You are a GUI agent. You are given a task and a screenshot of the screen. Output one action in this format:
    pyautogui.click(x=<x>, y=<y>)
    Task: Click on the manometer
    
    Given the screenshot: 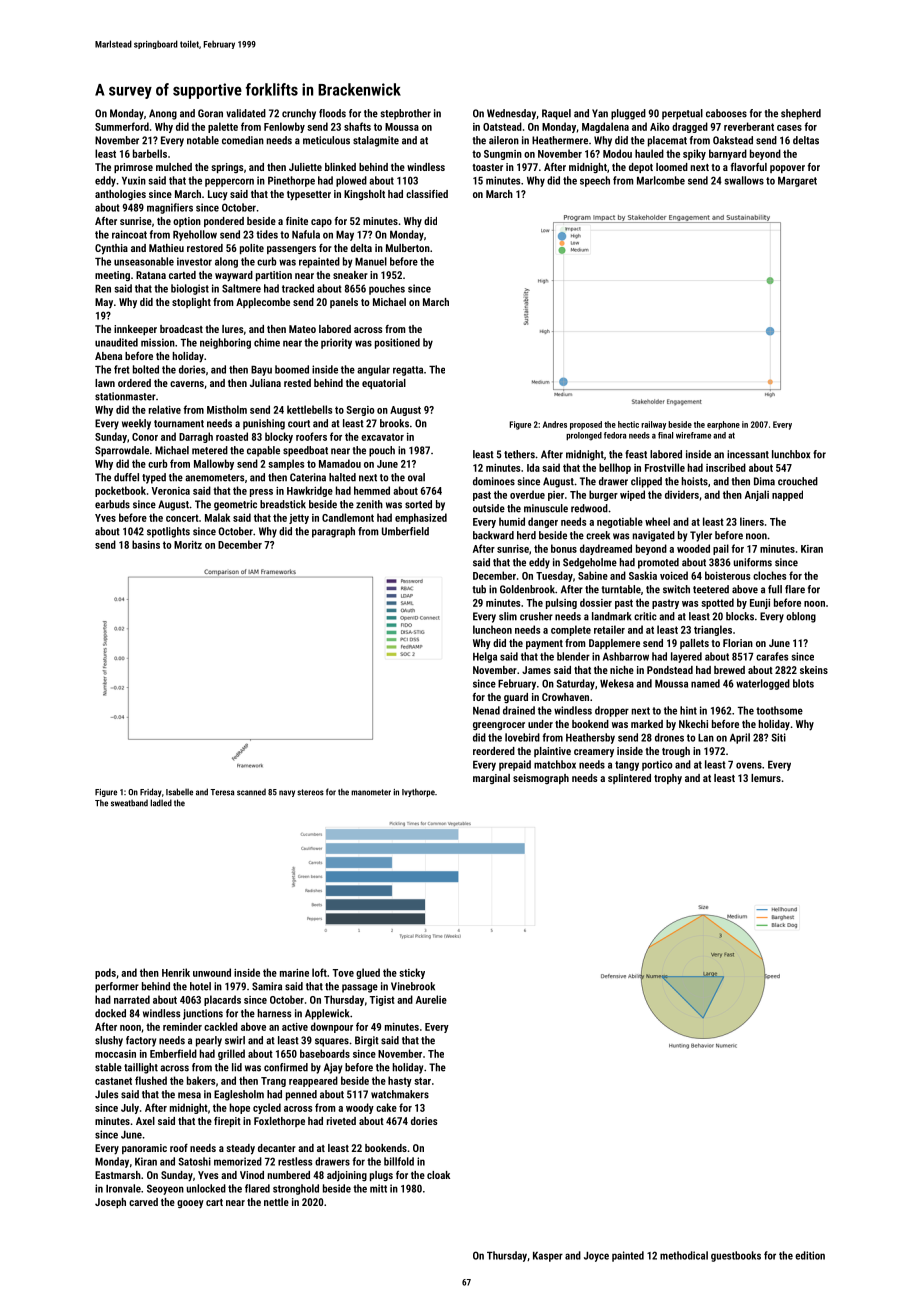 What is the action you would take?
    pyautogui.click(x=371, y=792)
